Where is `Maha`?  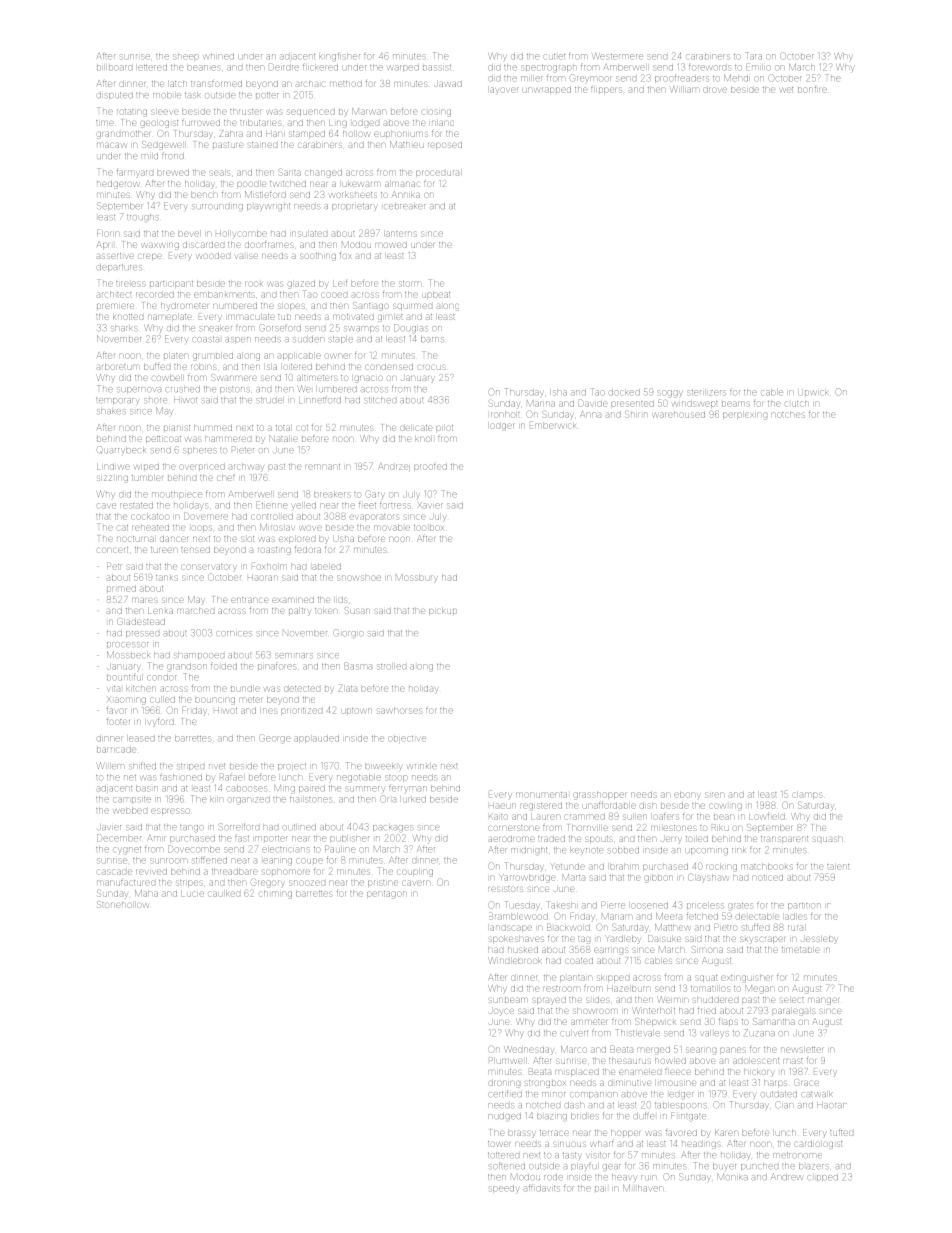
Maha is located at coordinates (146, 893).
